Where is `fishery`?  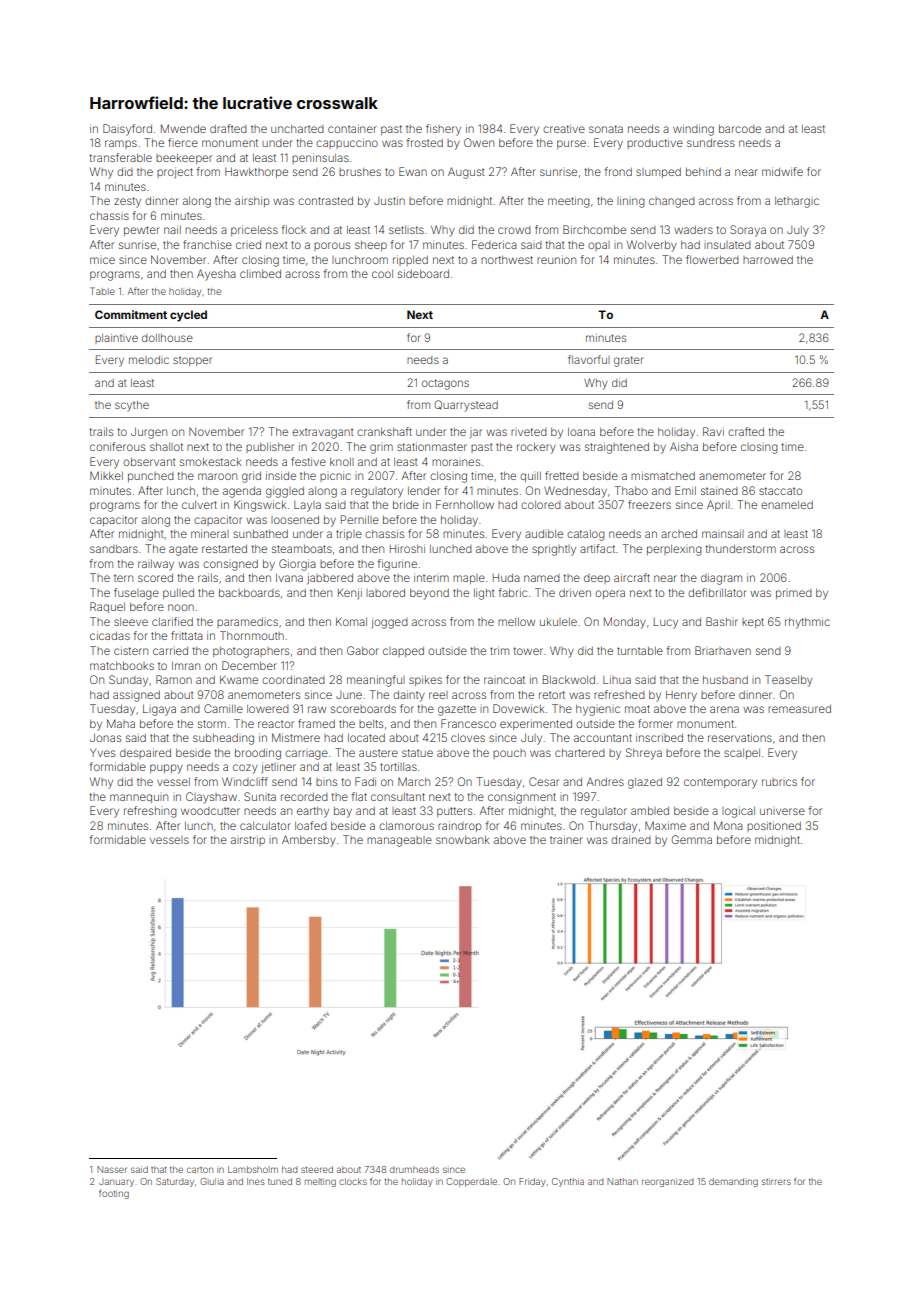
fishery is located at coordinates (443, 130).
